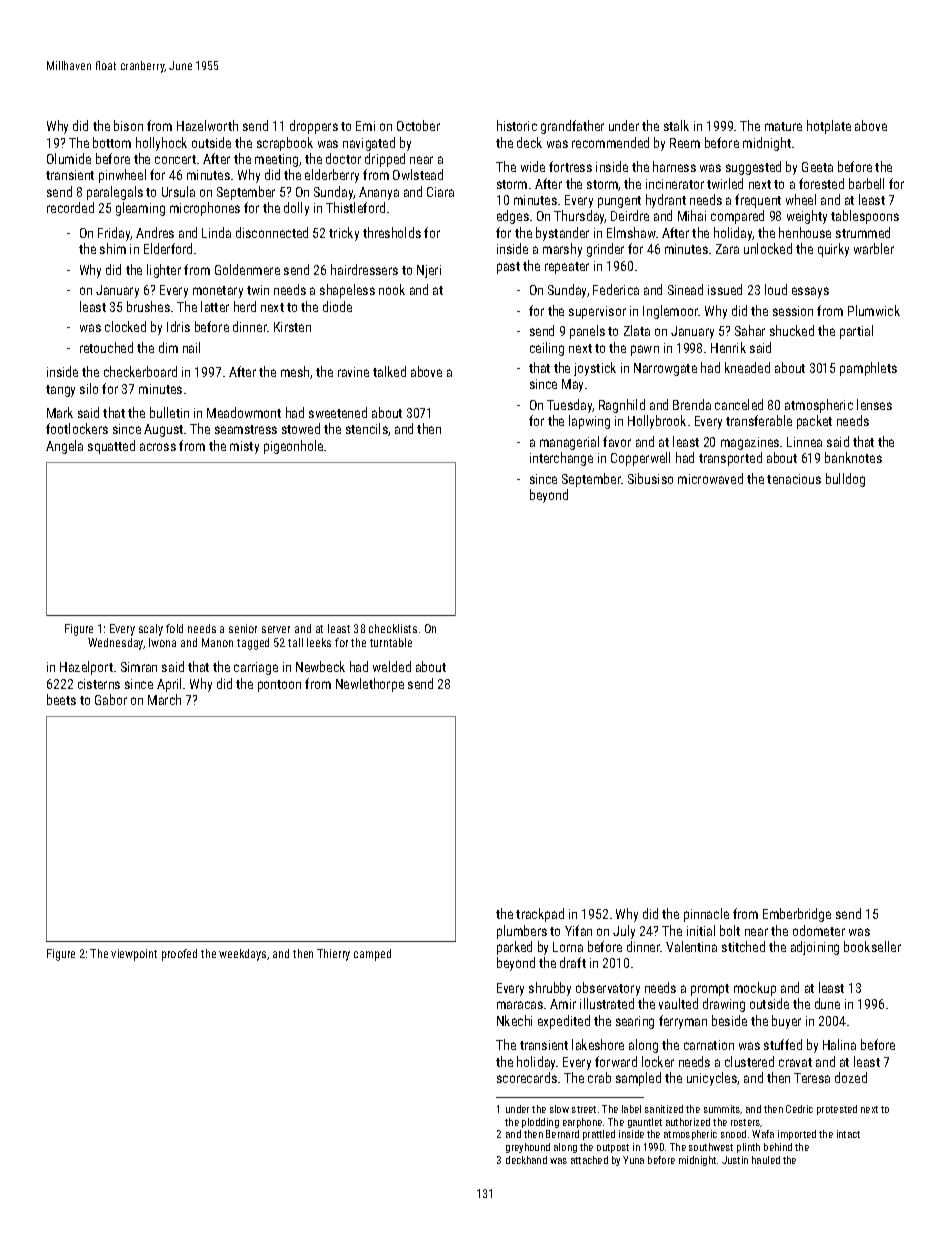 This document has width=952, height=1233. What do you see at coordinates (178, 191) in the document?
I see `Ursula` at bounding box center [178, 191].
